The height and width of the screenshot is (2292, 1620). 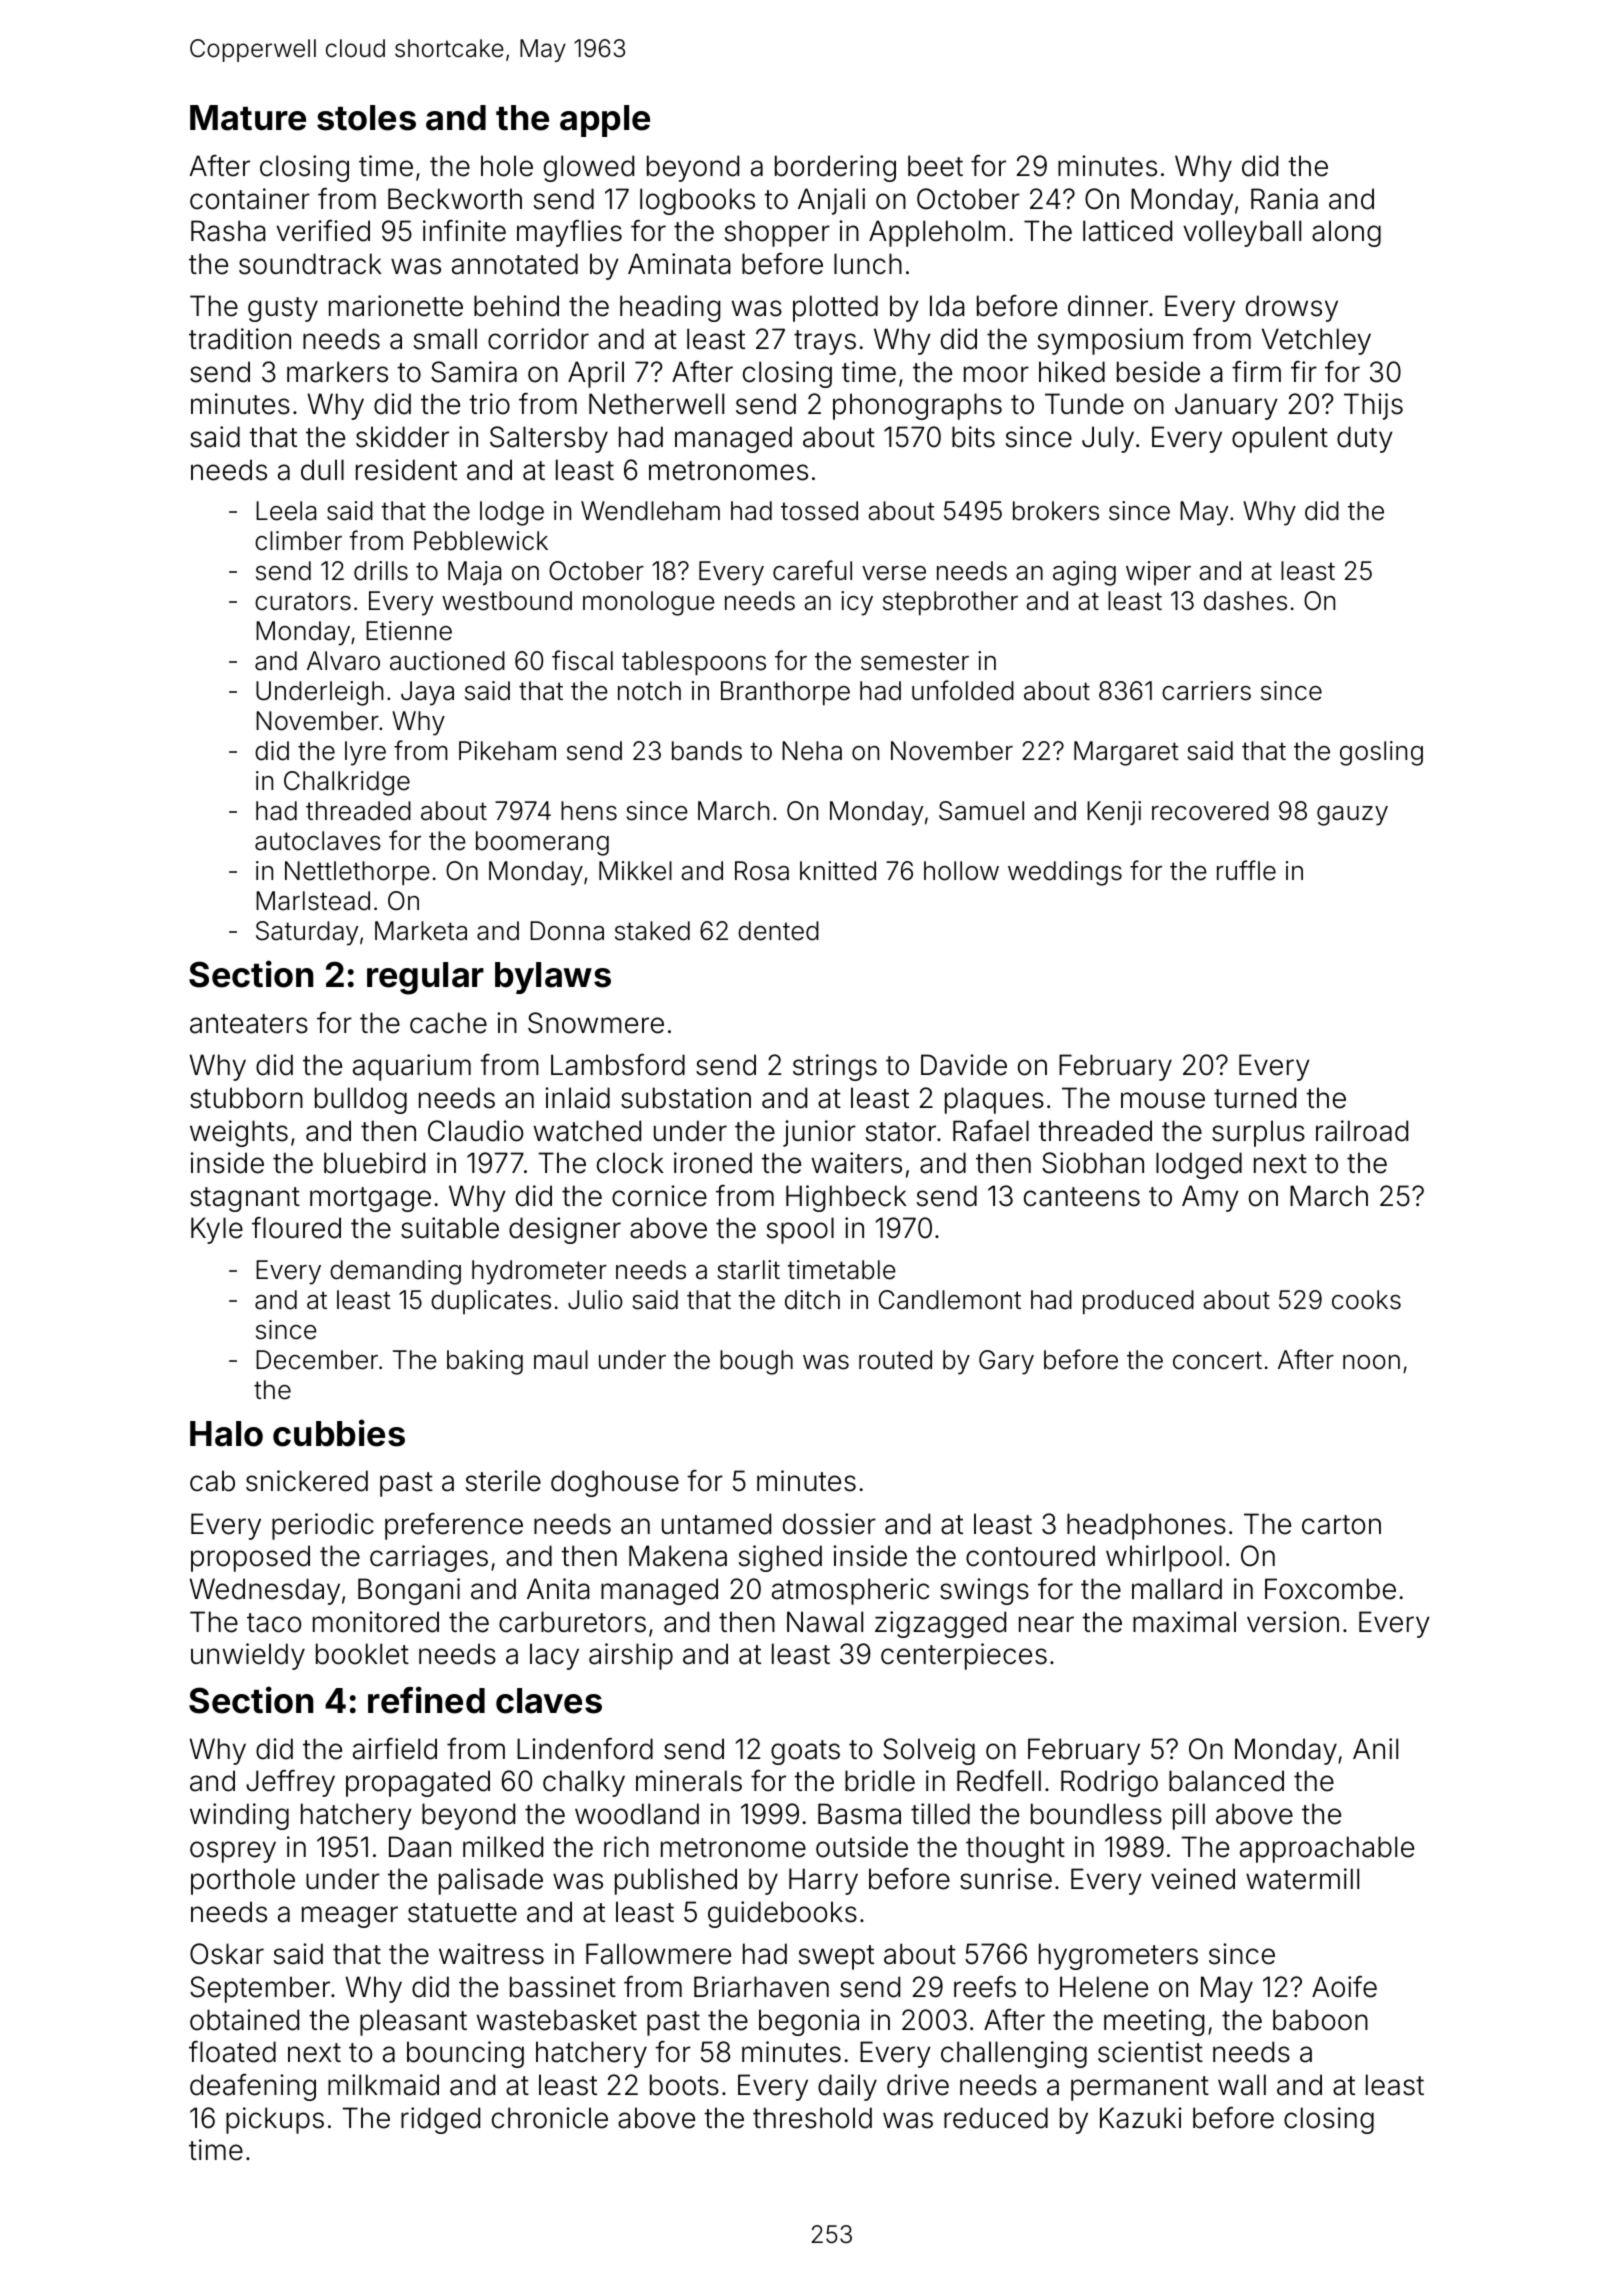 What do you see at coordinates (652, 931) in the screenshot?
I see `staked` at bounding box center [652, 931].
